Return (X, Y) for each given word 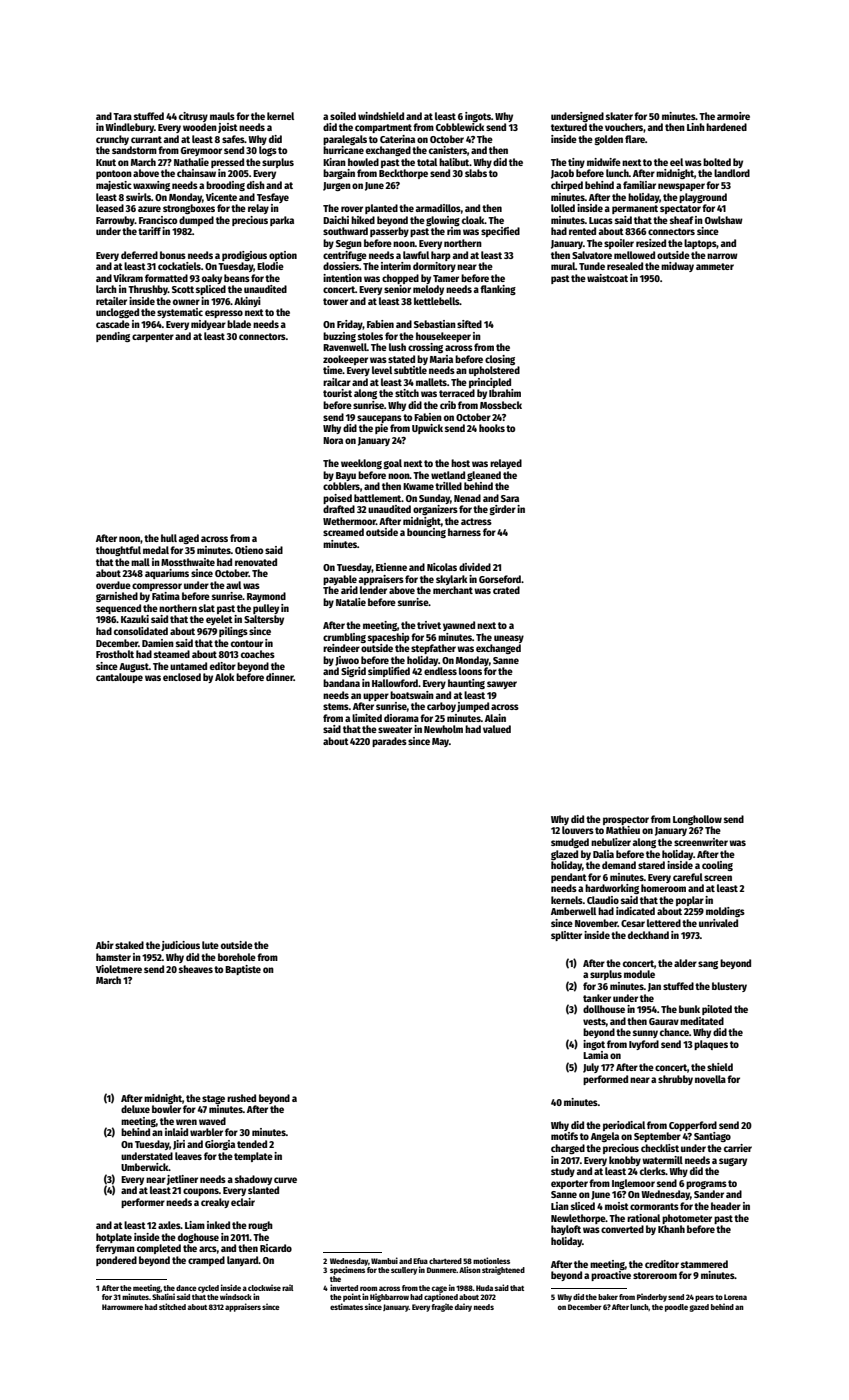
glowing (443, 221)
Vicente (221, 197)
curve (285, 1180)
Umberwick (145, 1167)
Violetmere (119, 969)
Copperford (693, 1126)
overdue (113, 585)
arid (349, 590)
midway (677, 267)
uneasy (509, 639)
